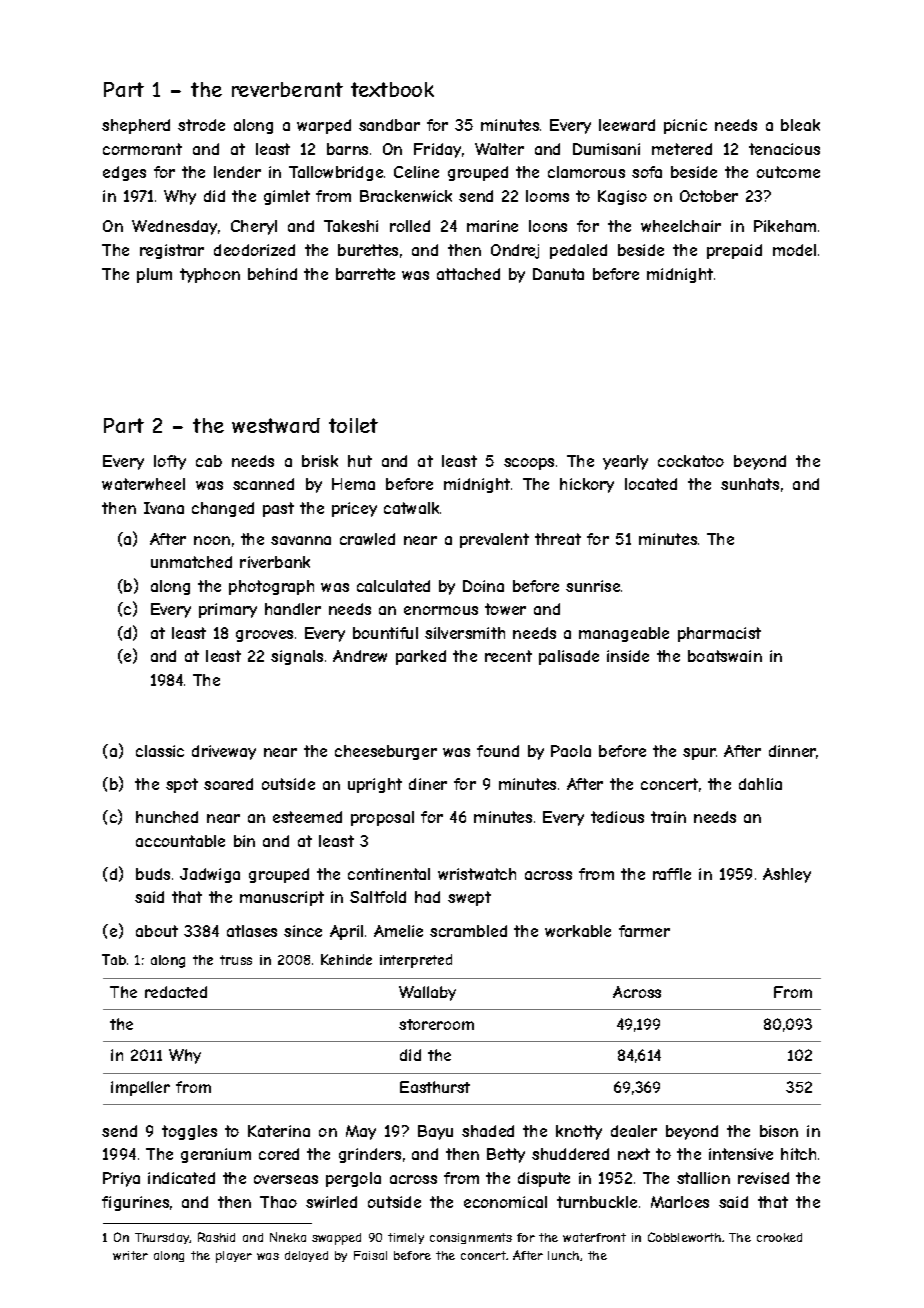 This image has height=1308, width=924. I want to click on plum, so click(154, 275).
